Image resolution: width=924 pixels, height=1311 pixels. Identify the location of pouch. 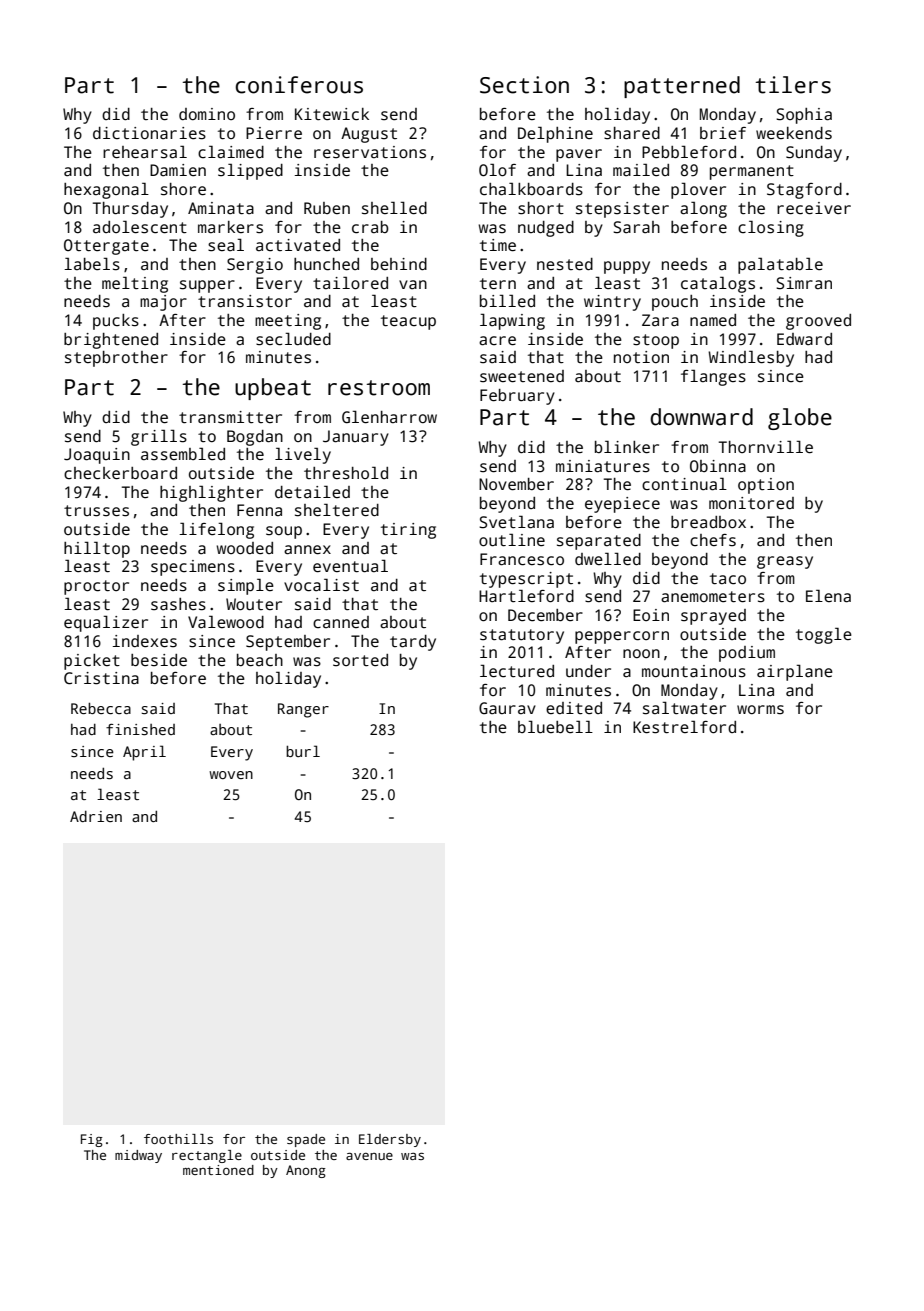
(675, 303).
